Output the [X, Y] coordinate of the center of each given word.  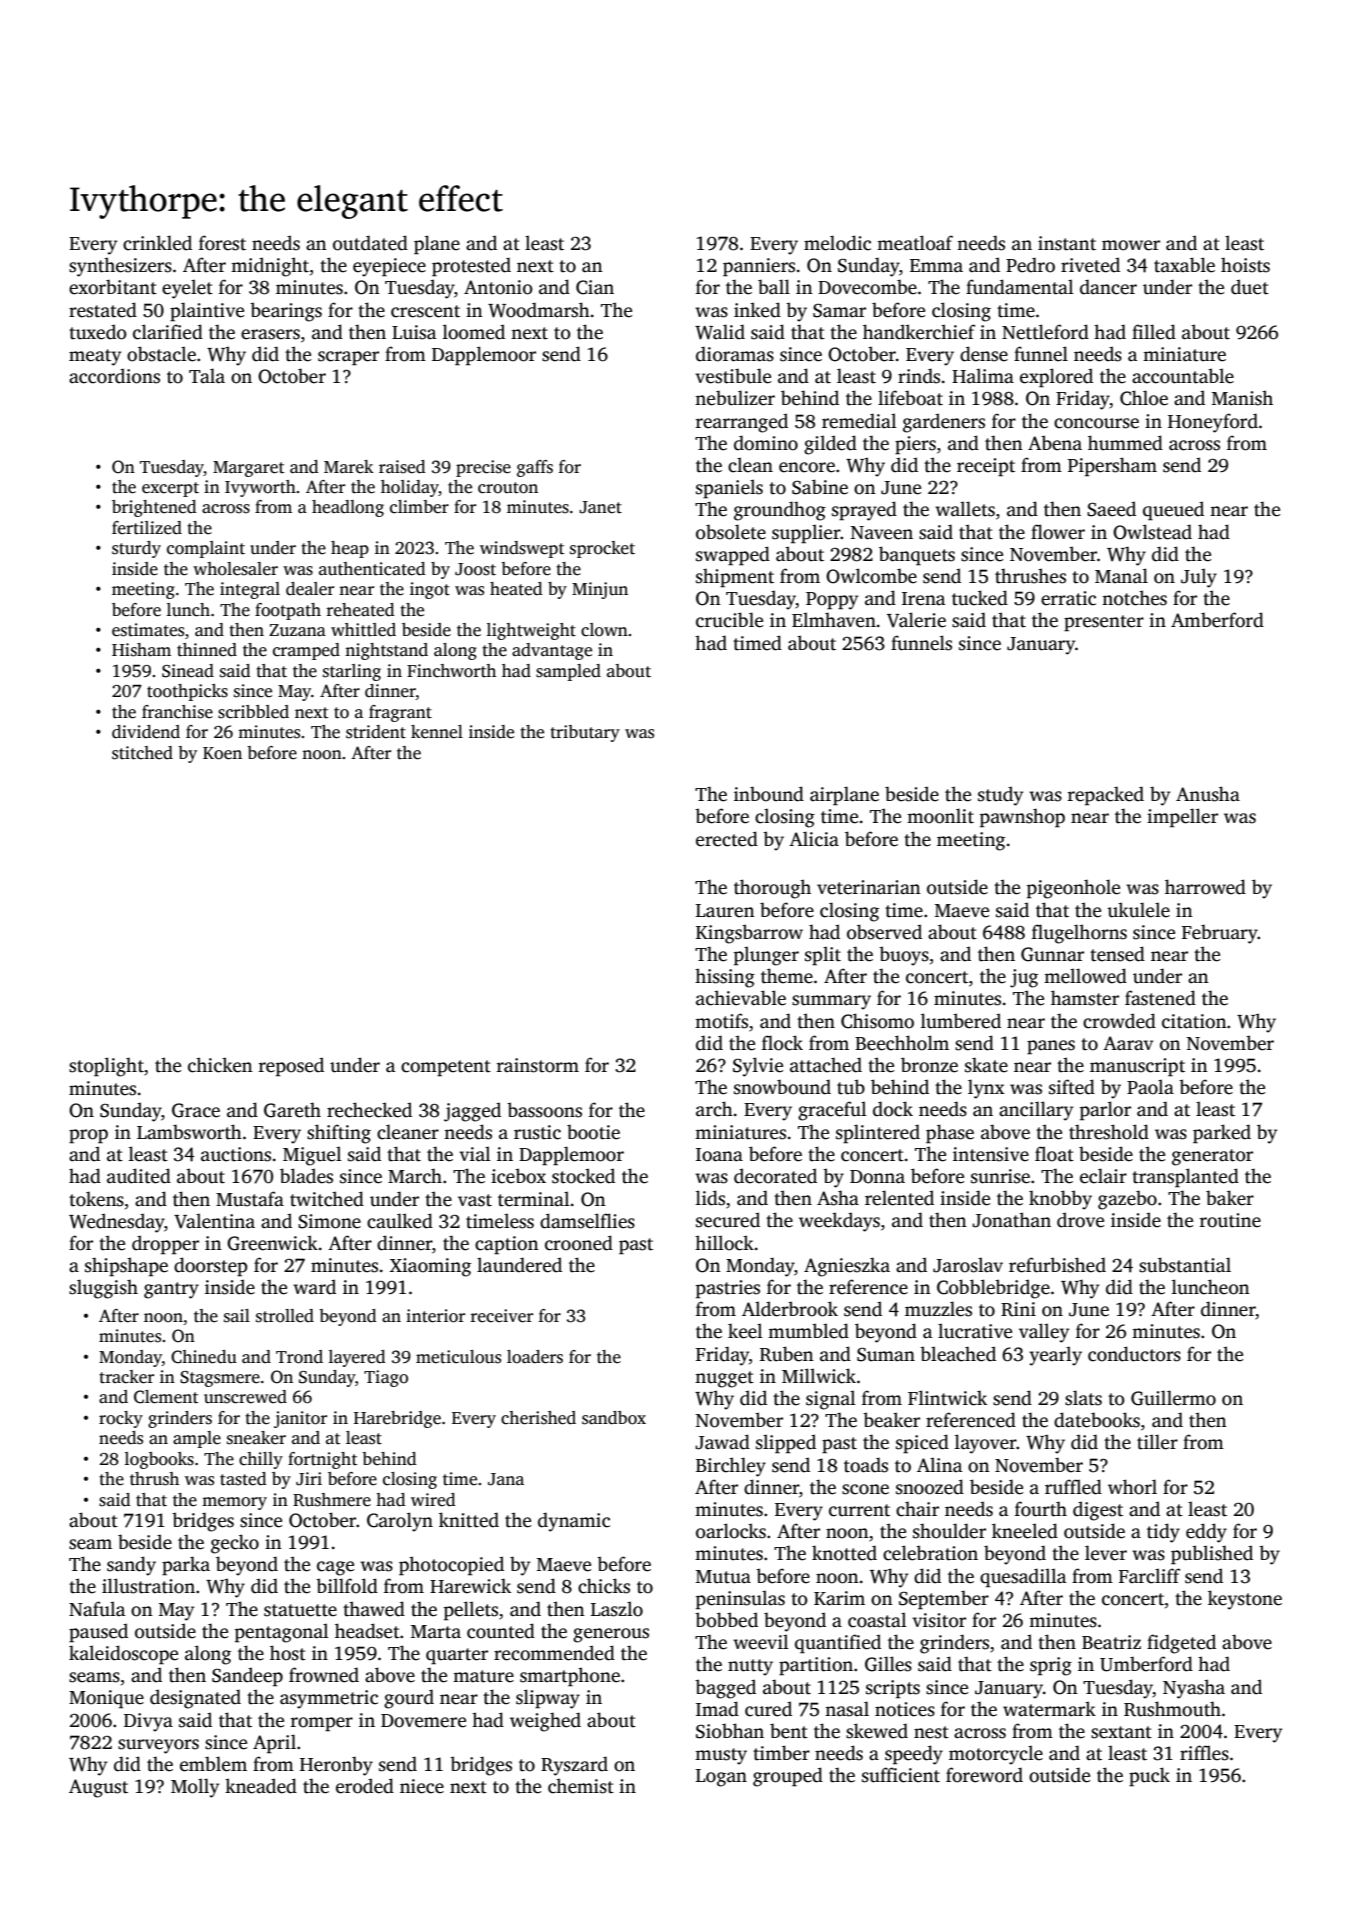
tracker [126, 1377]
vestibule [733, 376]
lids [710, 1198]
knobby [1060, 1200]
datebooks [1097, 1420]
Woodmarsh [539, 310]
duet [1250, 287]
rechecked [369, 1110]
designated [195, 1699]
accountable [1183, 376]
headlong [348, 508]
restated [103, 310]
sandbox [614, 1418]
